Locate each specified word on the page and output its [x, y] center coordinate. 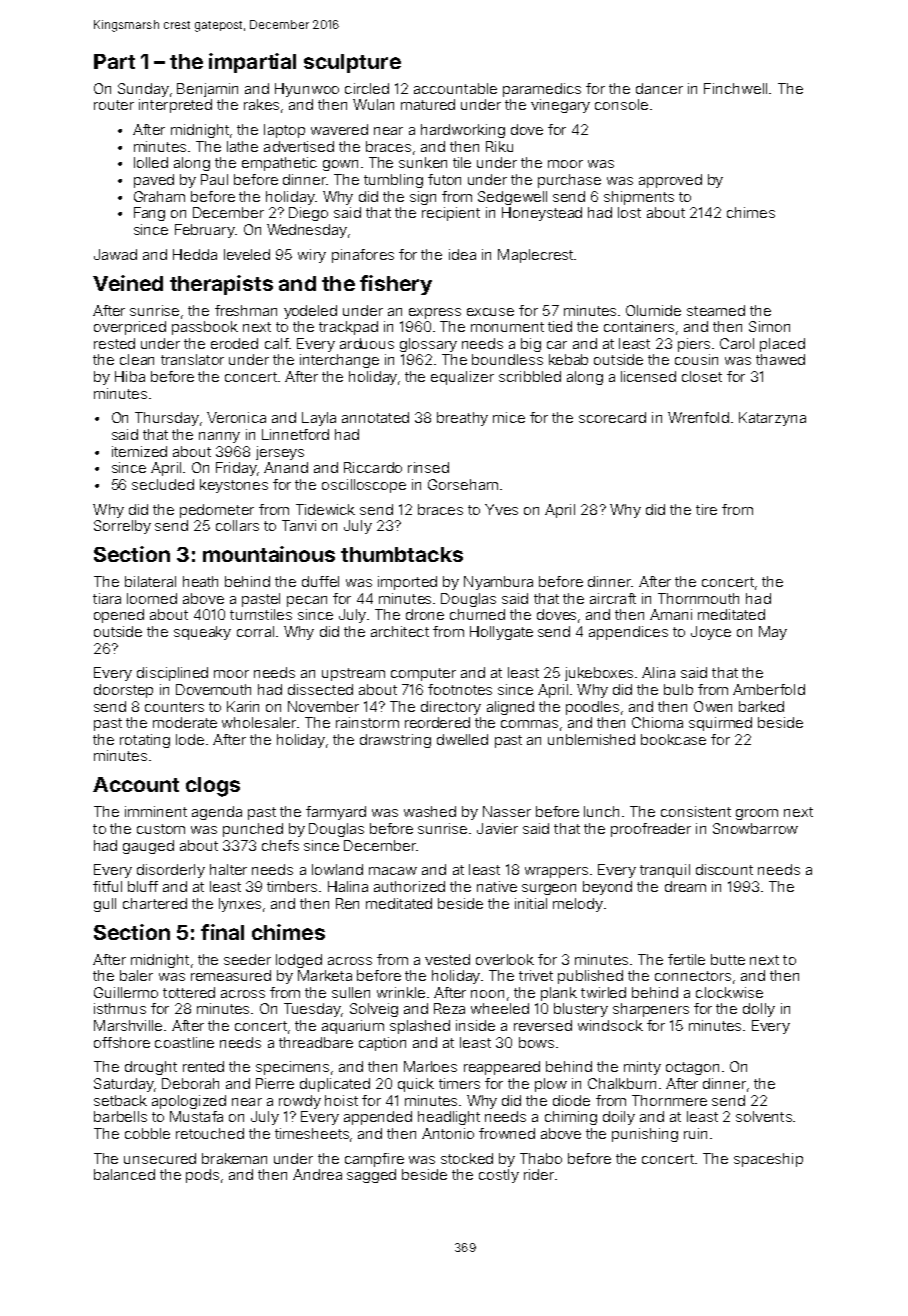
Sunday [143, 90]
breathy [462, 419]
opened [119, 616]
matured [428, 104]
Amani [671, 614]
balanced [124, 1174]
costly [499, 1176]
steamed [716, 310]
